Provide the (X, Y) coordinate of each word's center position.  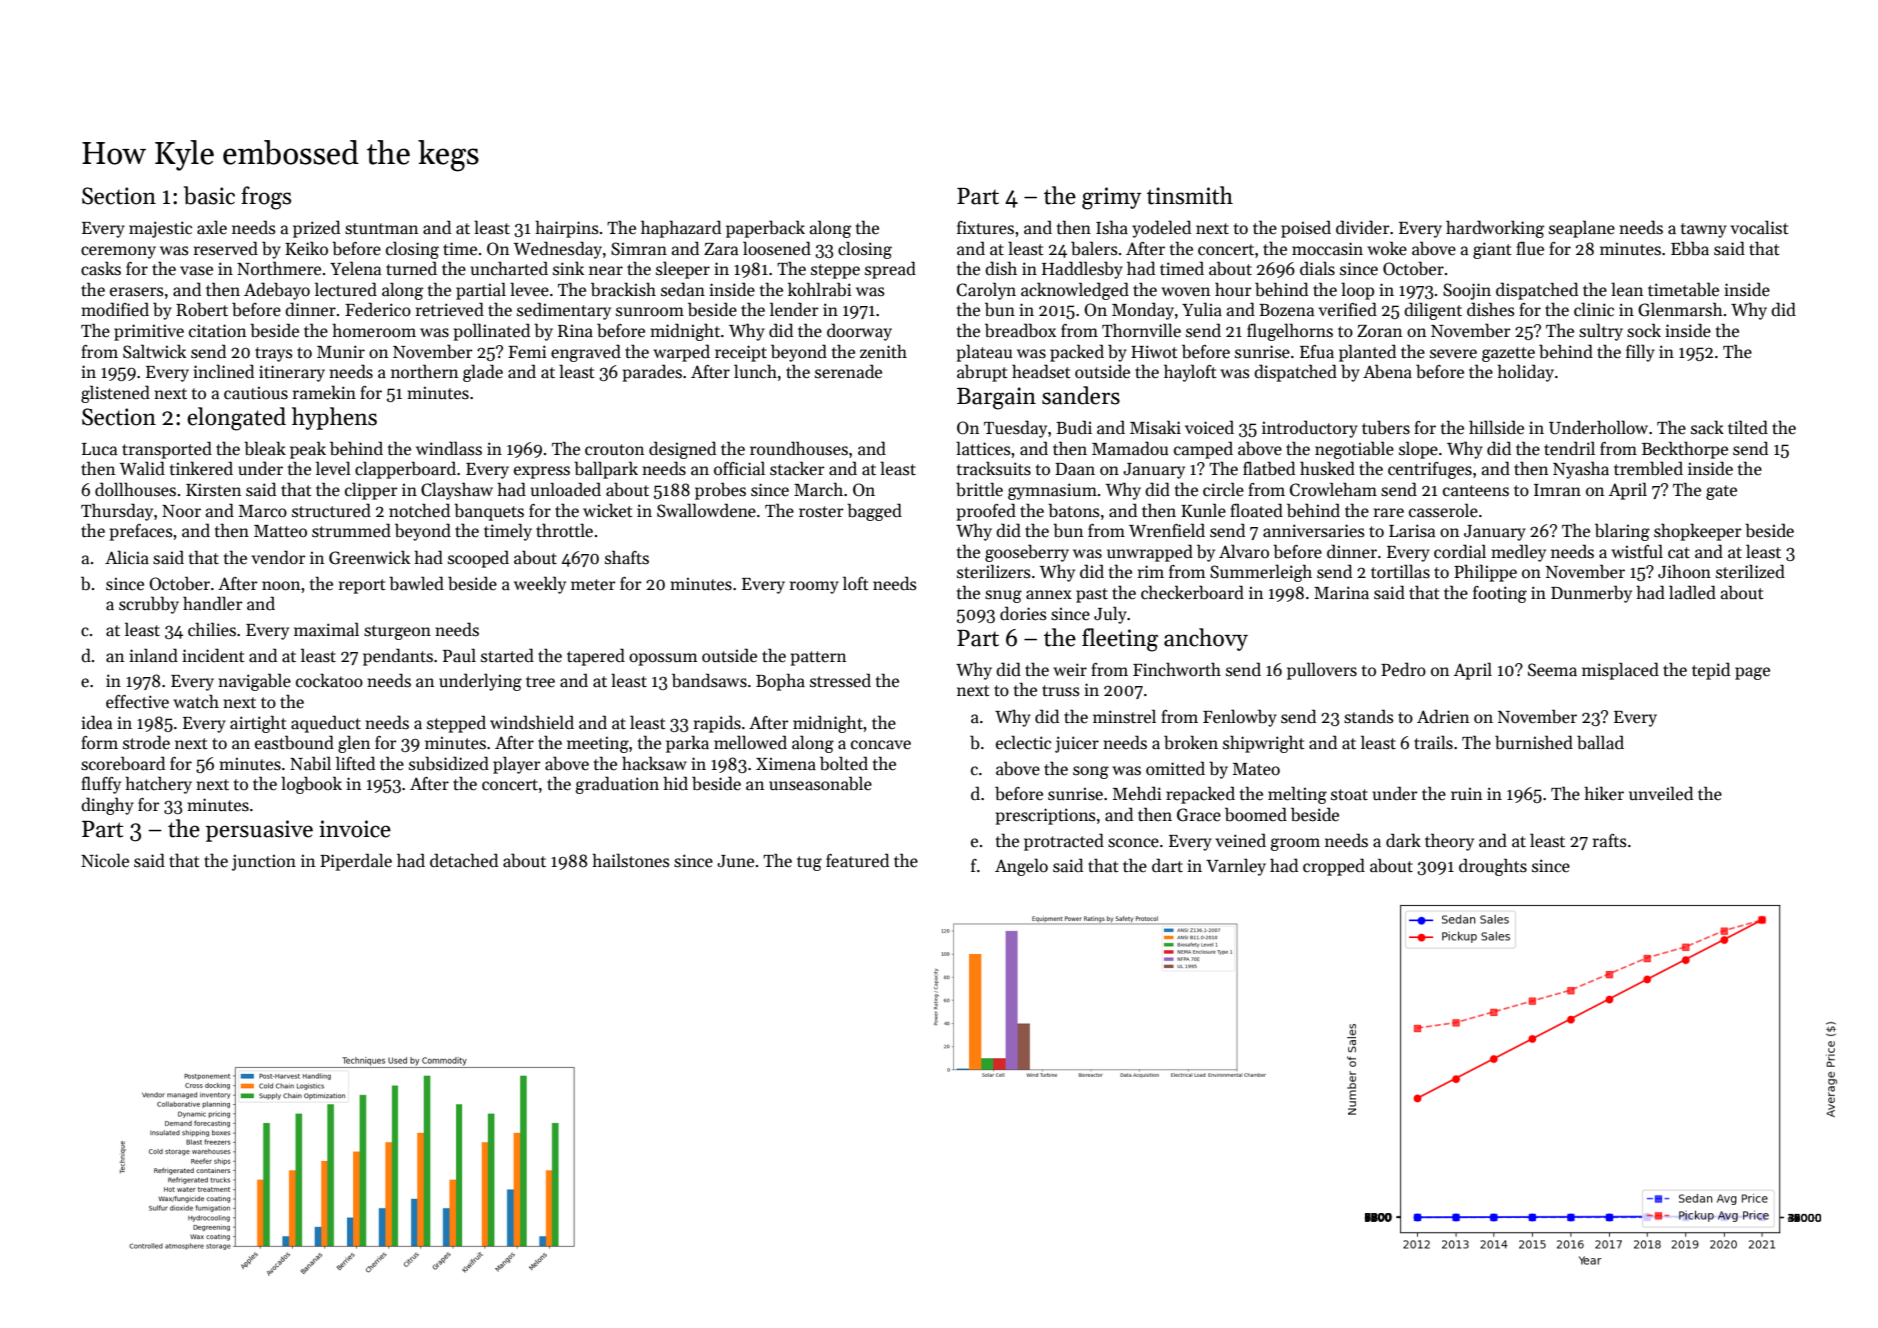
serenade (848, 371)
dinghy (107, 806)
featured (857, 860)
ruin (1466, 794)
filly (1640, 353)
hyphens (334, 418)
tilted (1748, 427)
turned (411, 268)
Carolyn (986, 291)
